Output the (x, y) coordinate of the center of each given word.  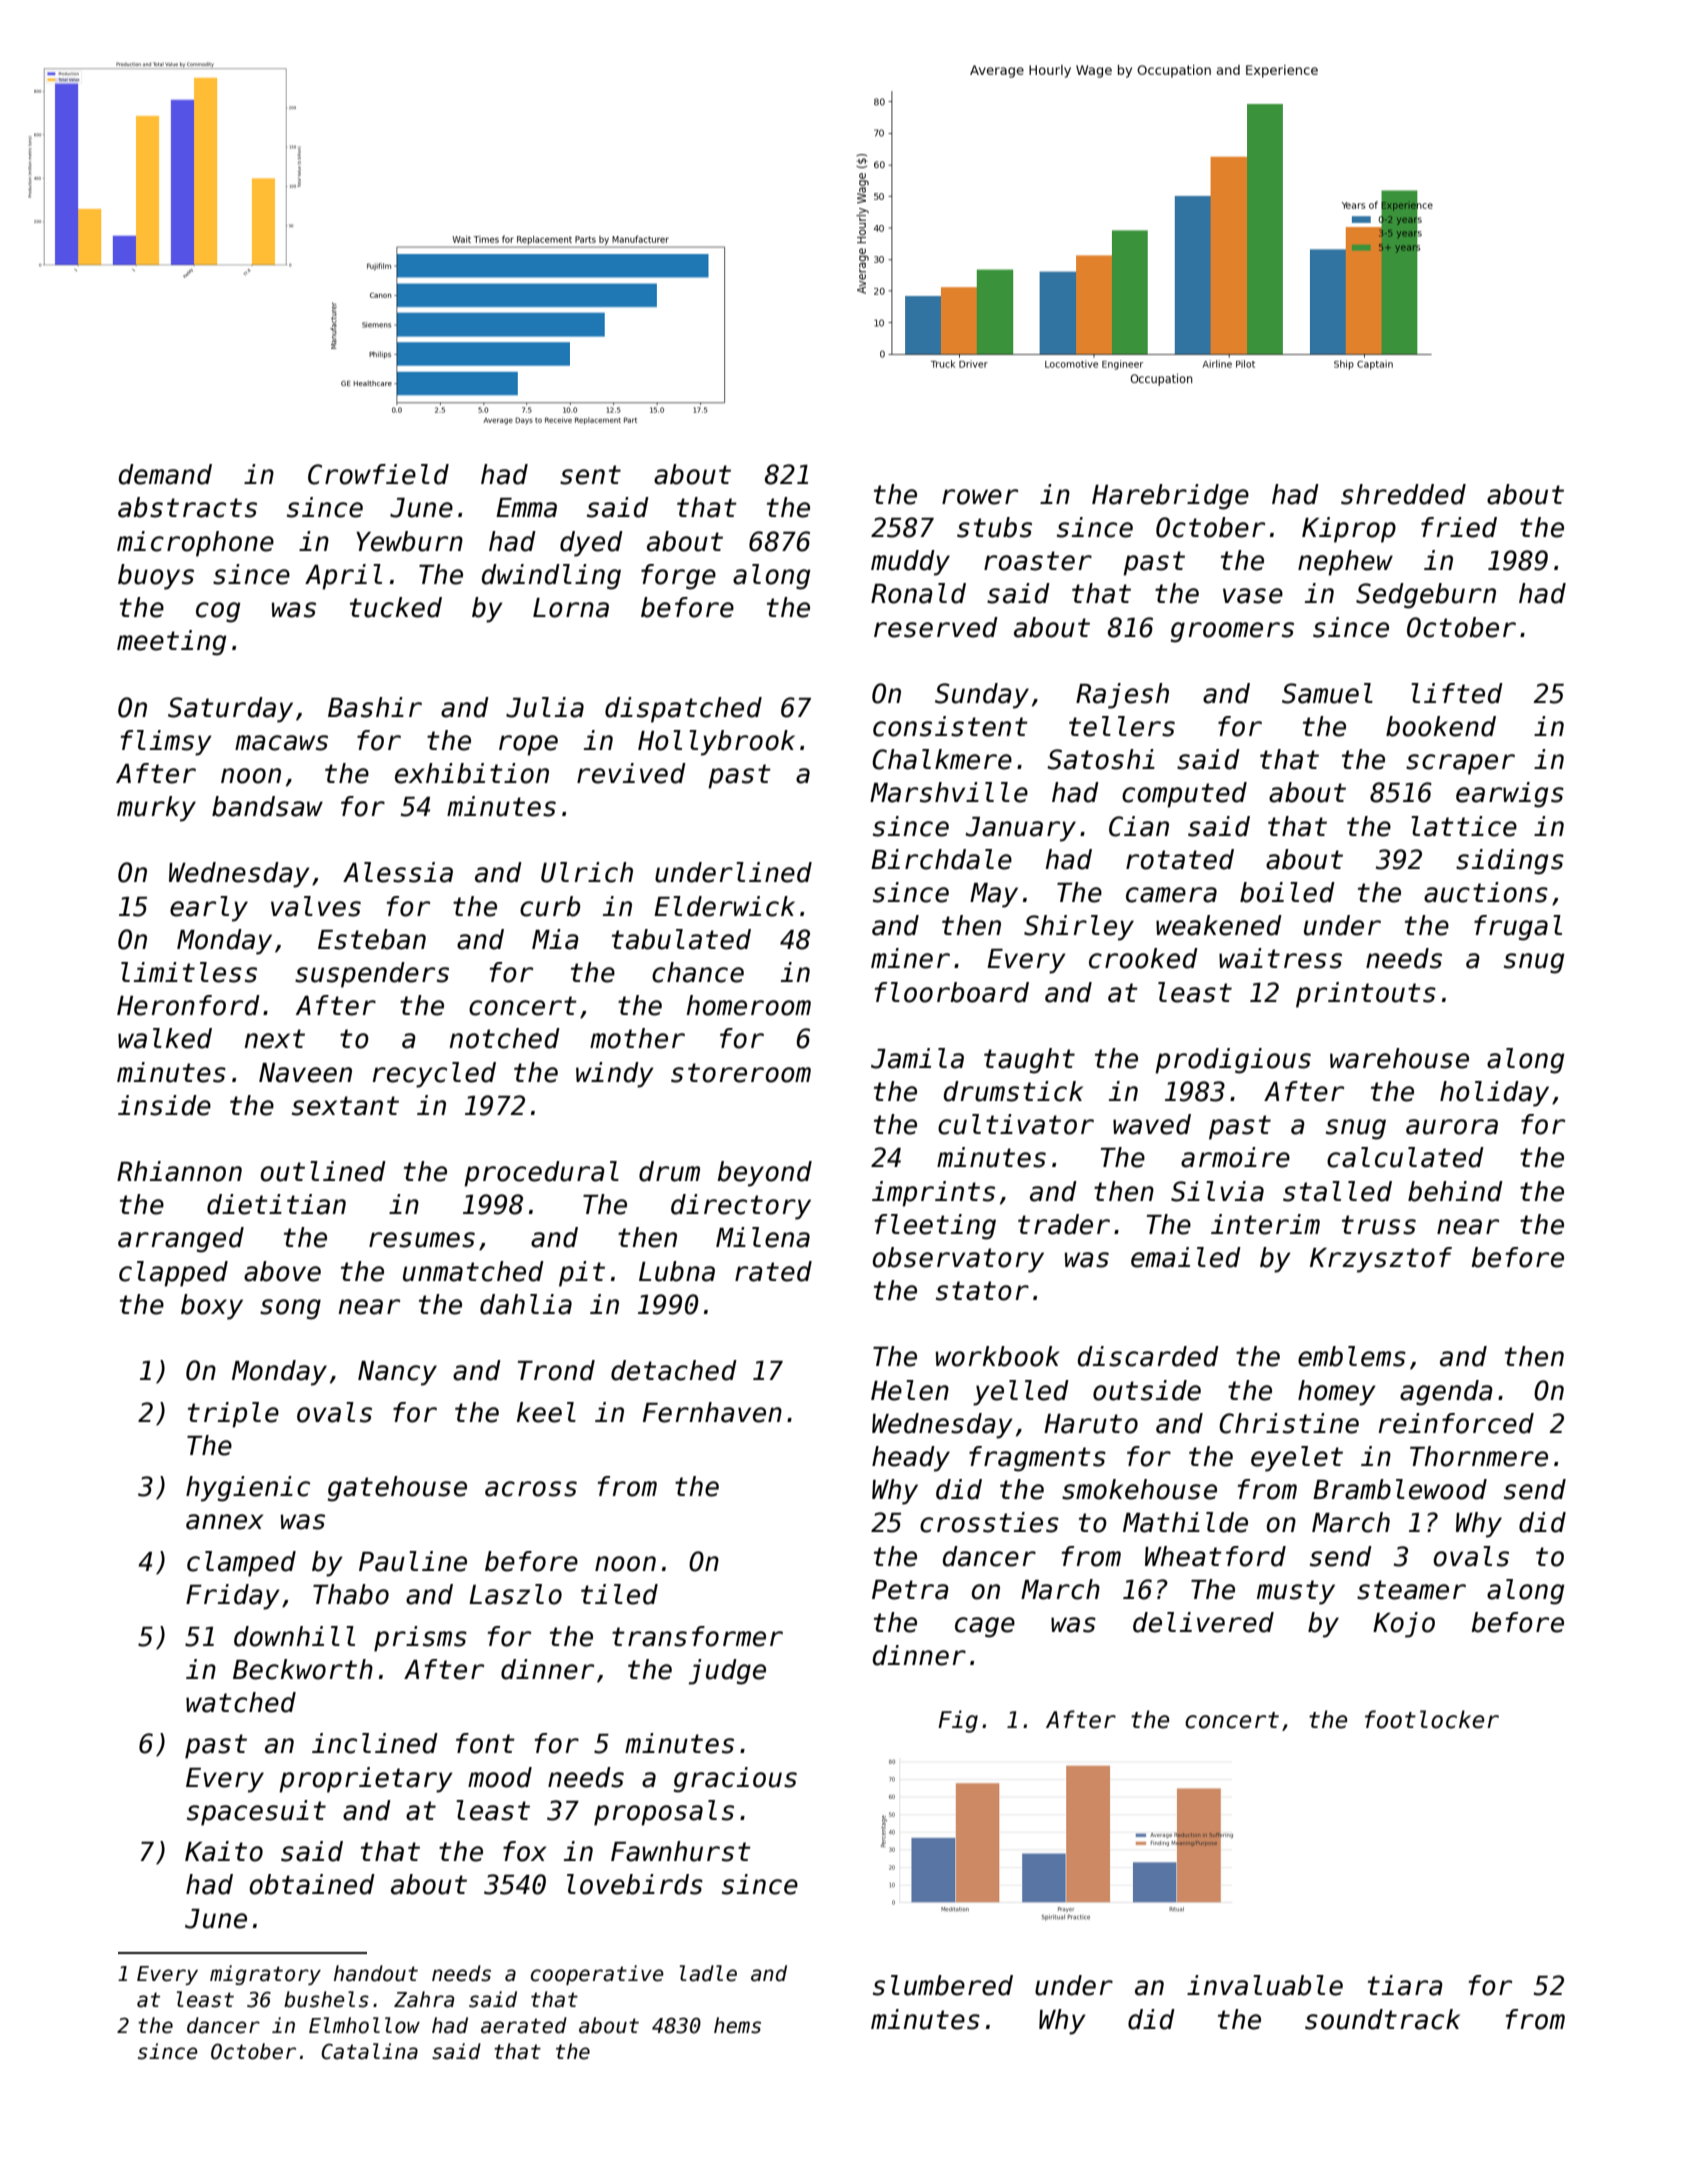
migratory (265, 1975)
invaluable (1265, 1985)
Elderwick (724, 906)
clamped (241, 1564)
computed (1184, 795)
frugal (1518, 928)
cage (985, 1627)
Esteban (372, 939)
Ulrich (587, 872)
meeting (171, 643)
